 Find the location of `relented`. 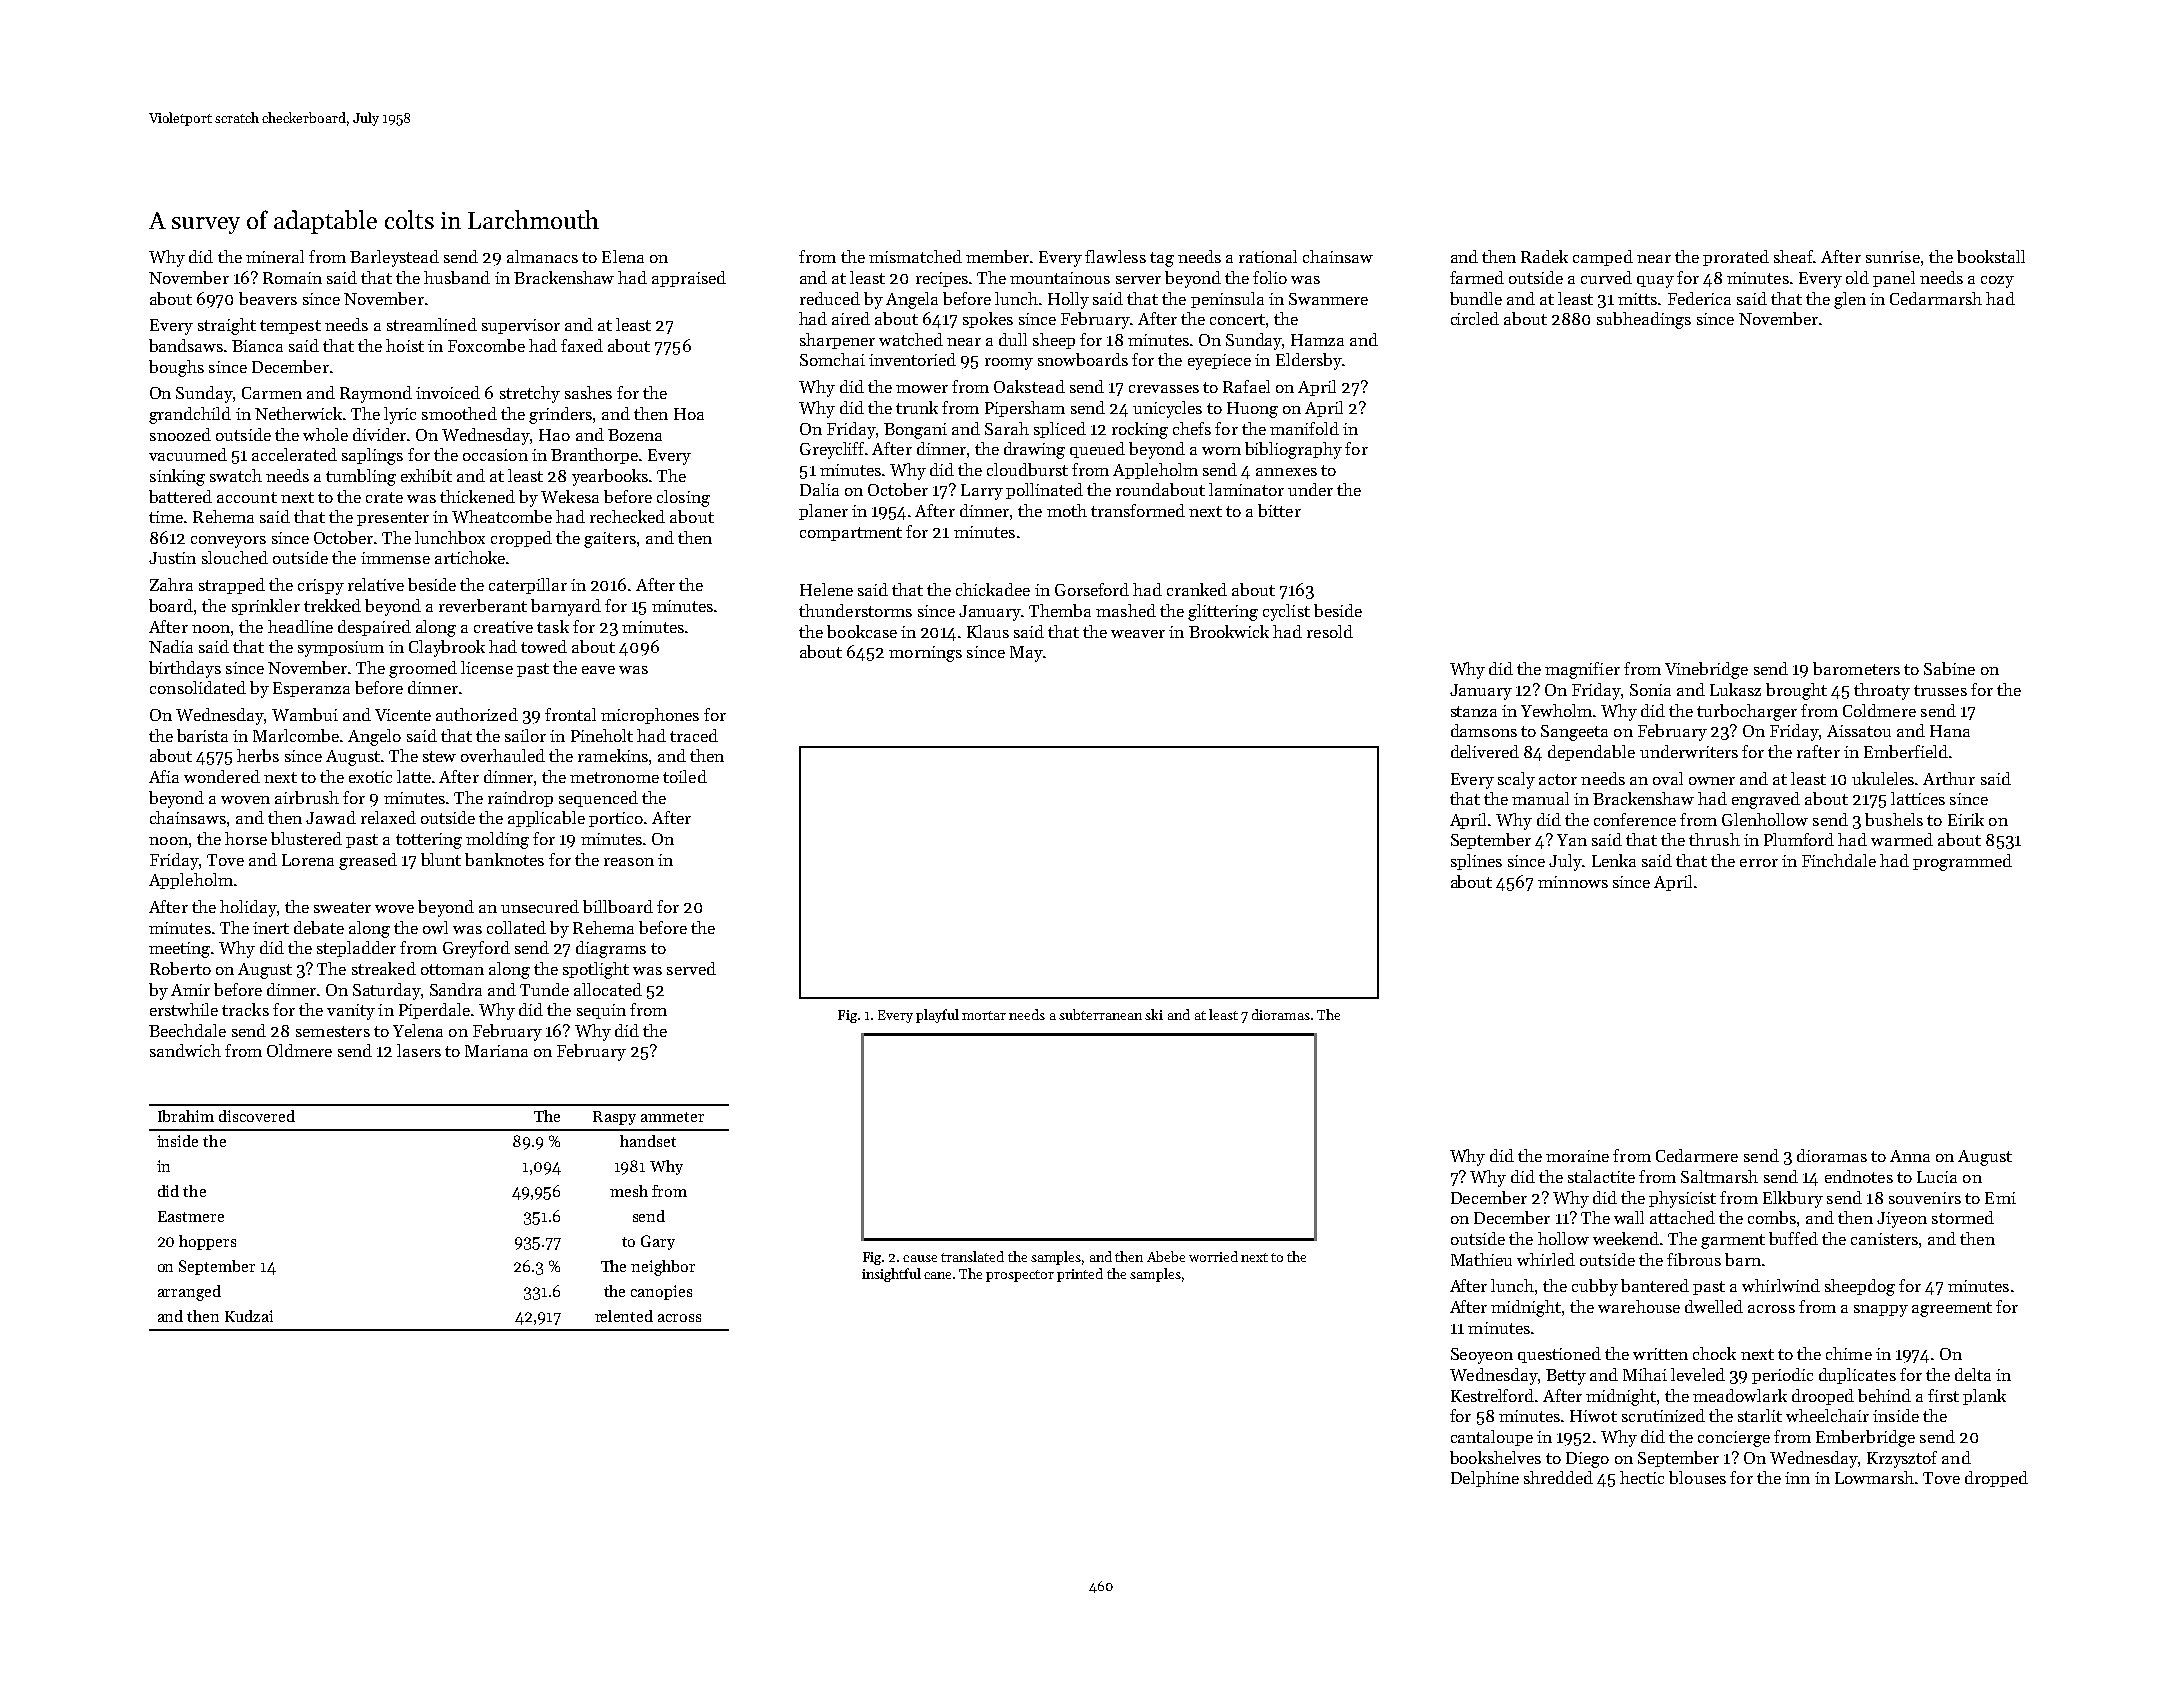

relented is located at coordinates (624, 1316).
